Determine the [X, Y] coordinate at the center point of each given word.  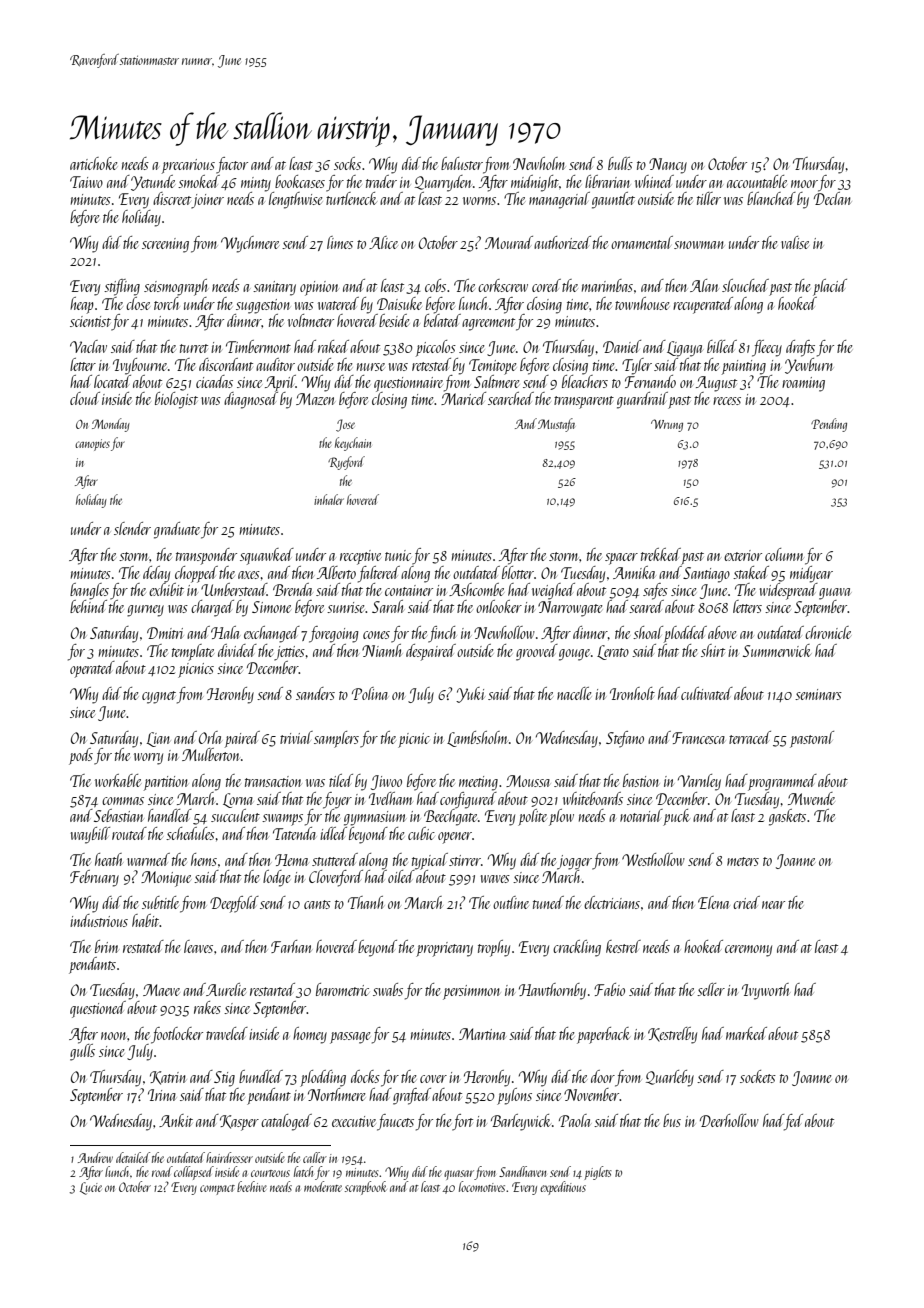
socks [347, 163]
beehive [252, 1186]
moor [804, 184]
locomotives [482, 1186]
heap [82, 305]
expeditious [563, 1188]
